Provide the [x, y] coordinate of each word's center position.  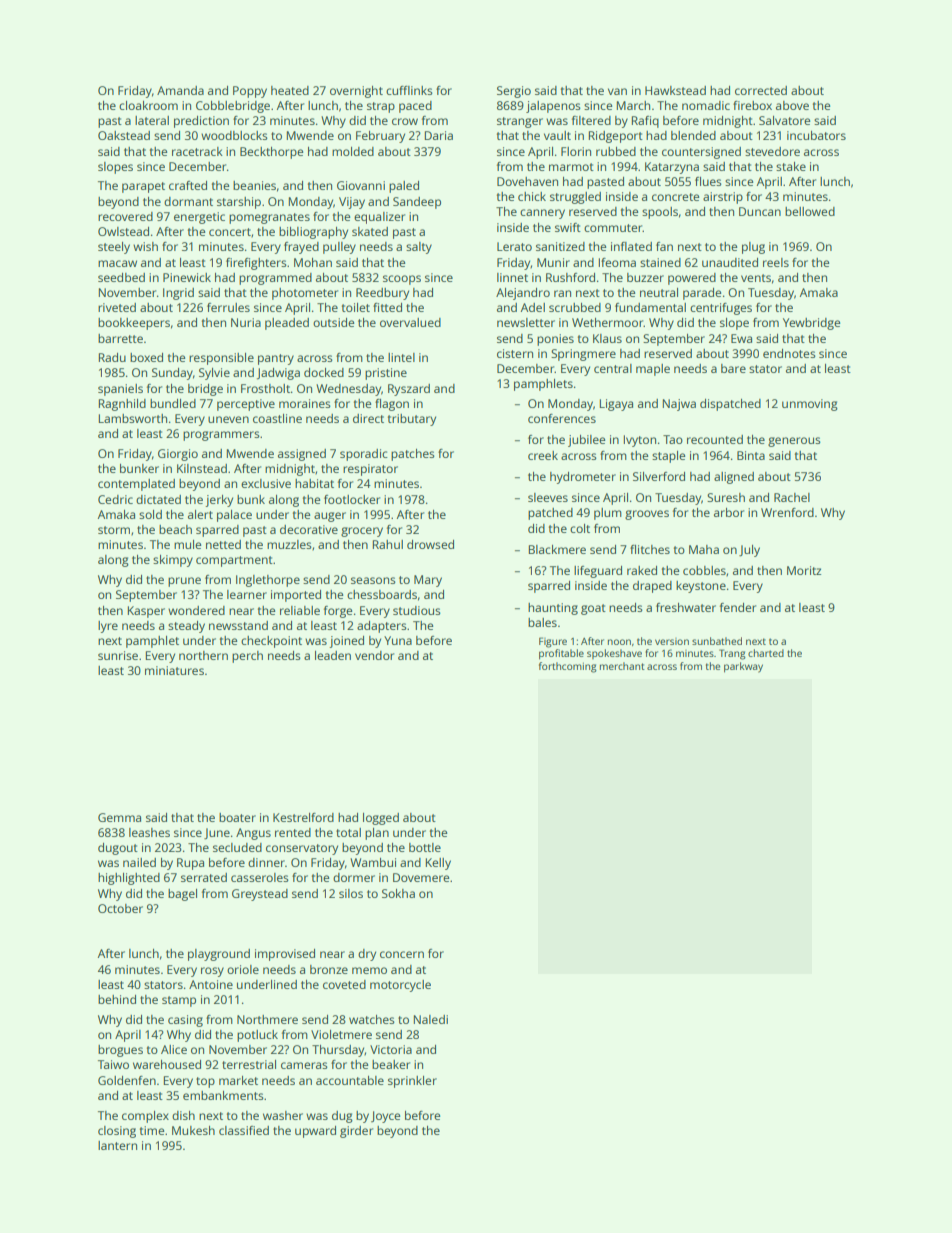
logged [381, 819]
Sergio [514, 92]
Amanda [180, 90]
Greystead [260, 895]
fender [738, 607]
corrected [761, 90]
